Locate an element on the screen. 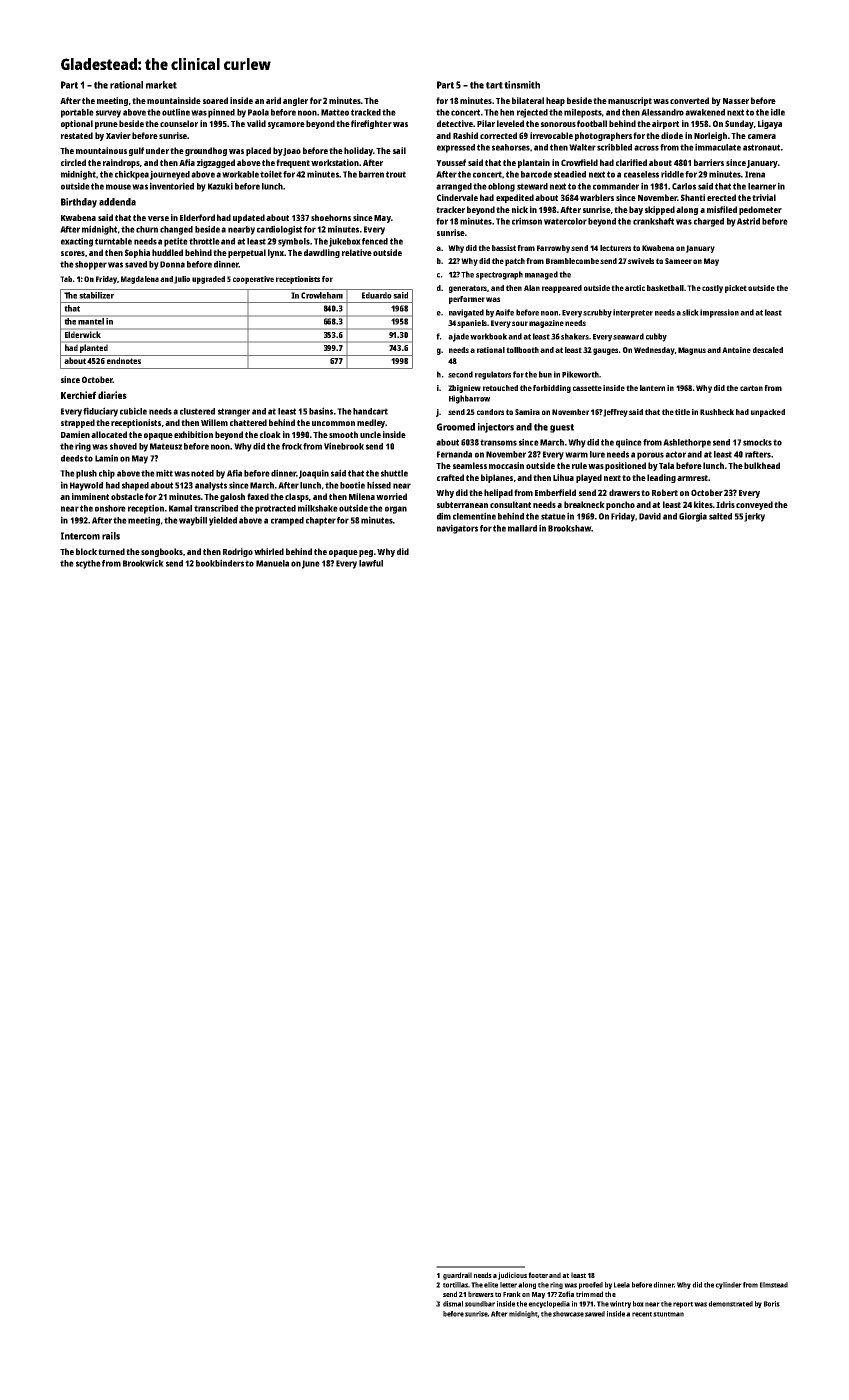  dismal is located at coordinates (453, 1304).
